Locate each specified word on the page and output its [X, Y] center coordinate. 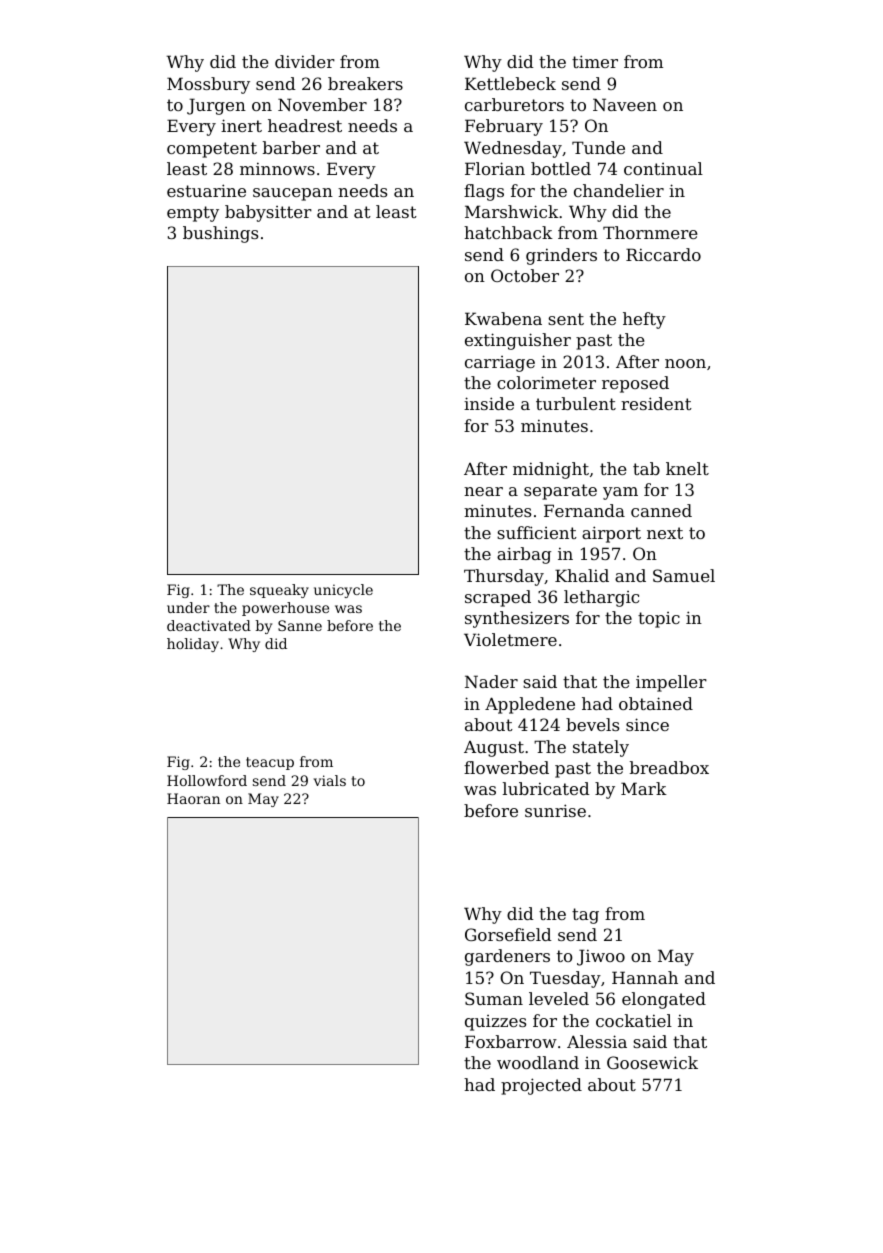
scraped [498, 598]
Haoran [193, 798]
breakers [365, 83]
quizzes [495, 1023]
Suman [494, 998]
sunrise [555, 810]
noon [685, 363]
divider [305, 61]
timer [595, 61]
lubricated [546, 788]
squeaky [279, 591]
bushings [220, 234]
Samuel [684, 575]
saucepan [293, 194]
